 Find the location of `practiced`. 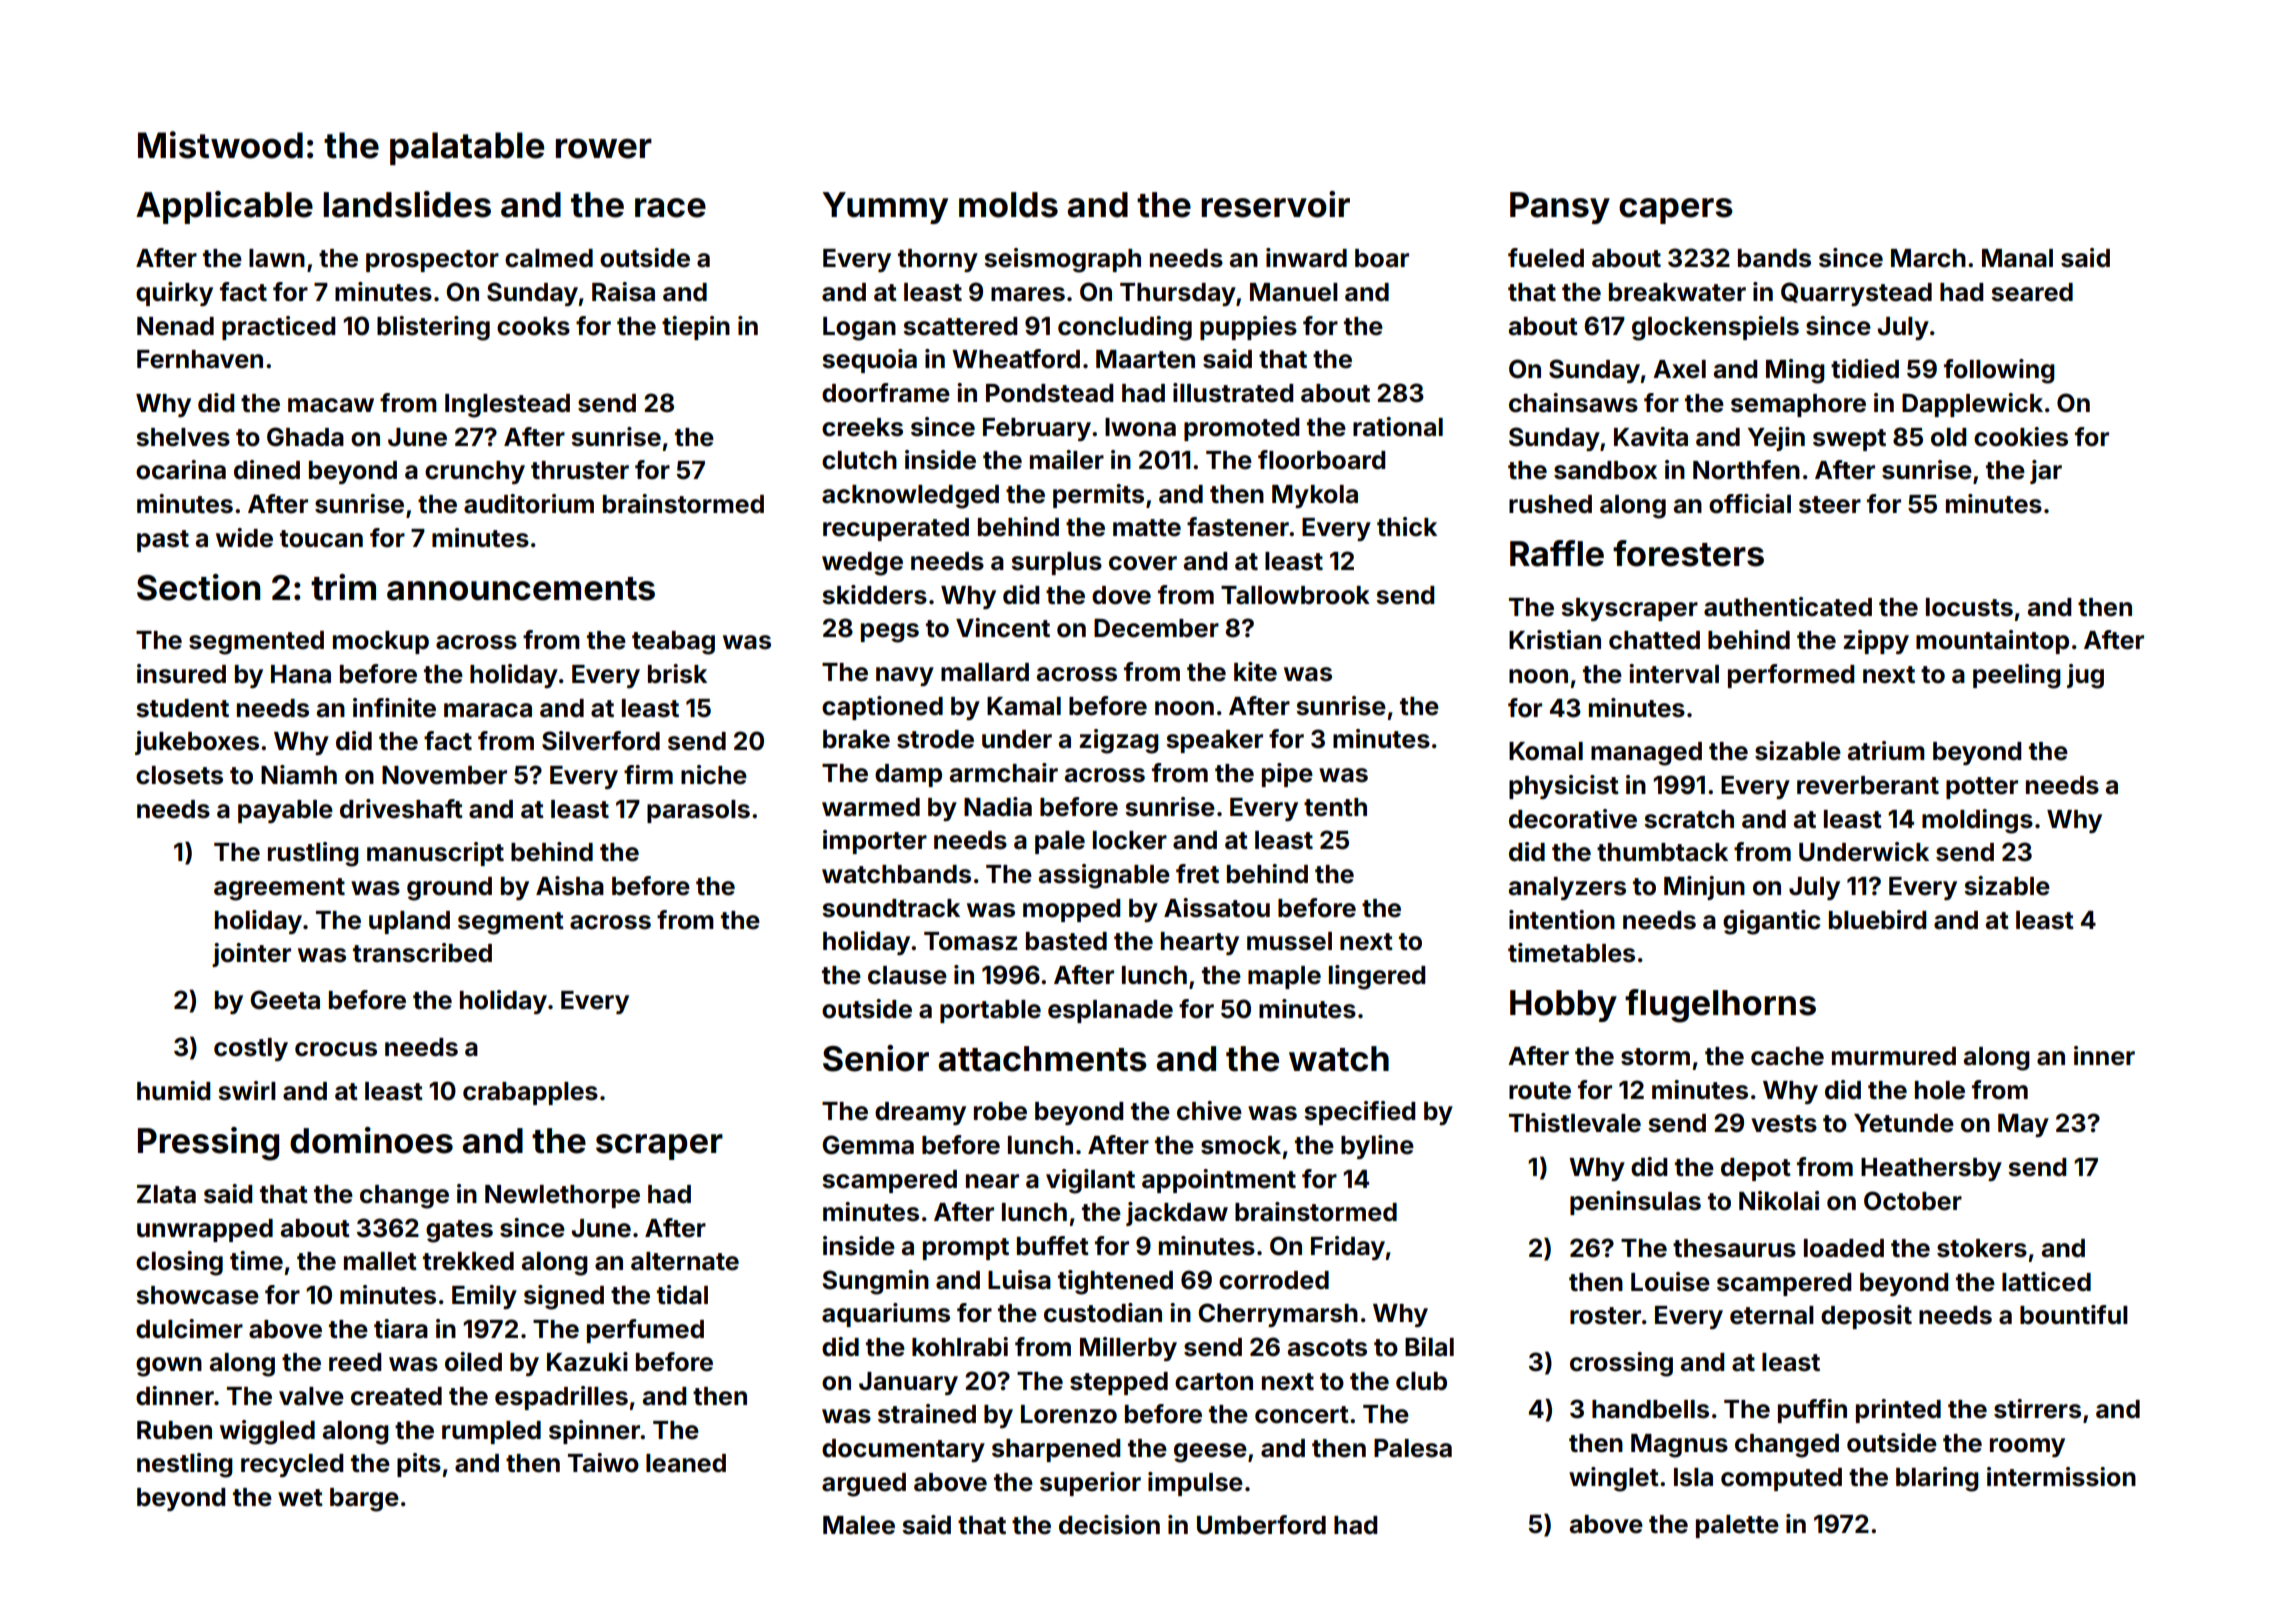

practiced is located at coordinates (278, 328).
